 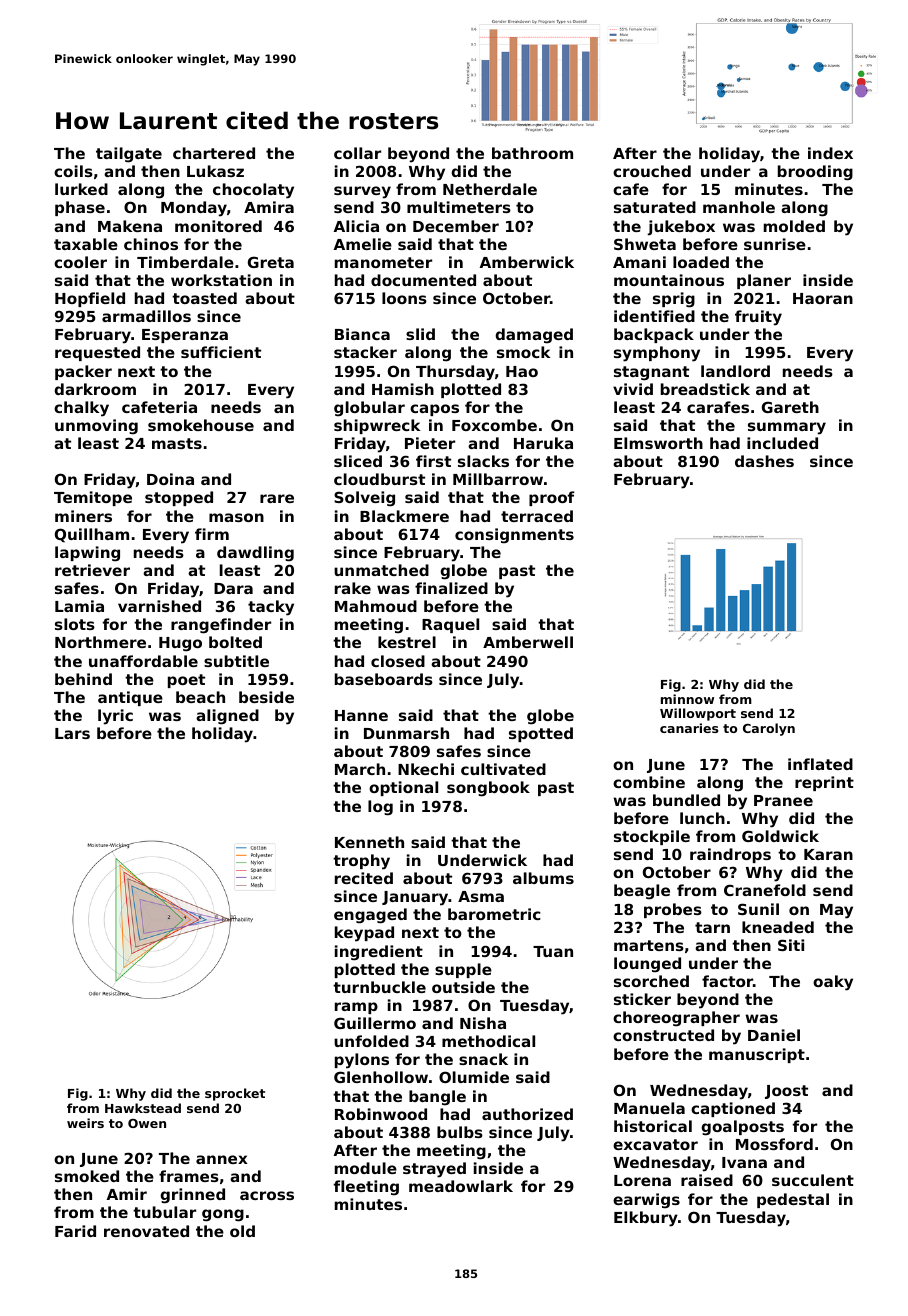 What do you see at coordinates (376, 606) in the screenshot?
I see `Mahmoud` at bounding box center [376, 606].
